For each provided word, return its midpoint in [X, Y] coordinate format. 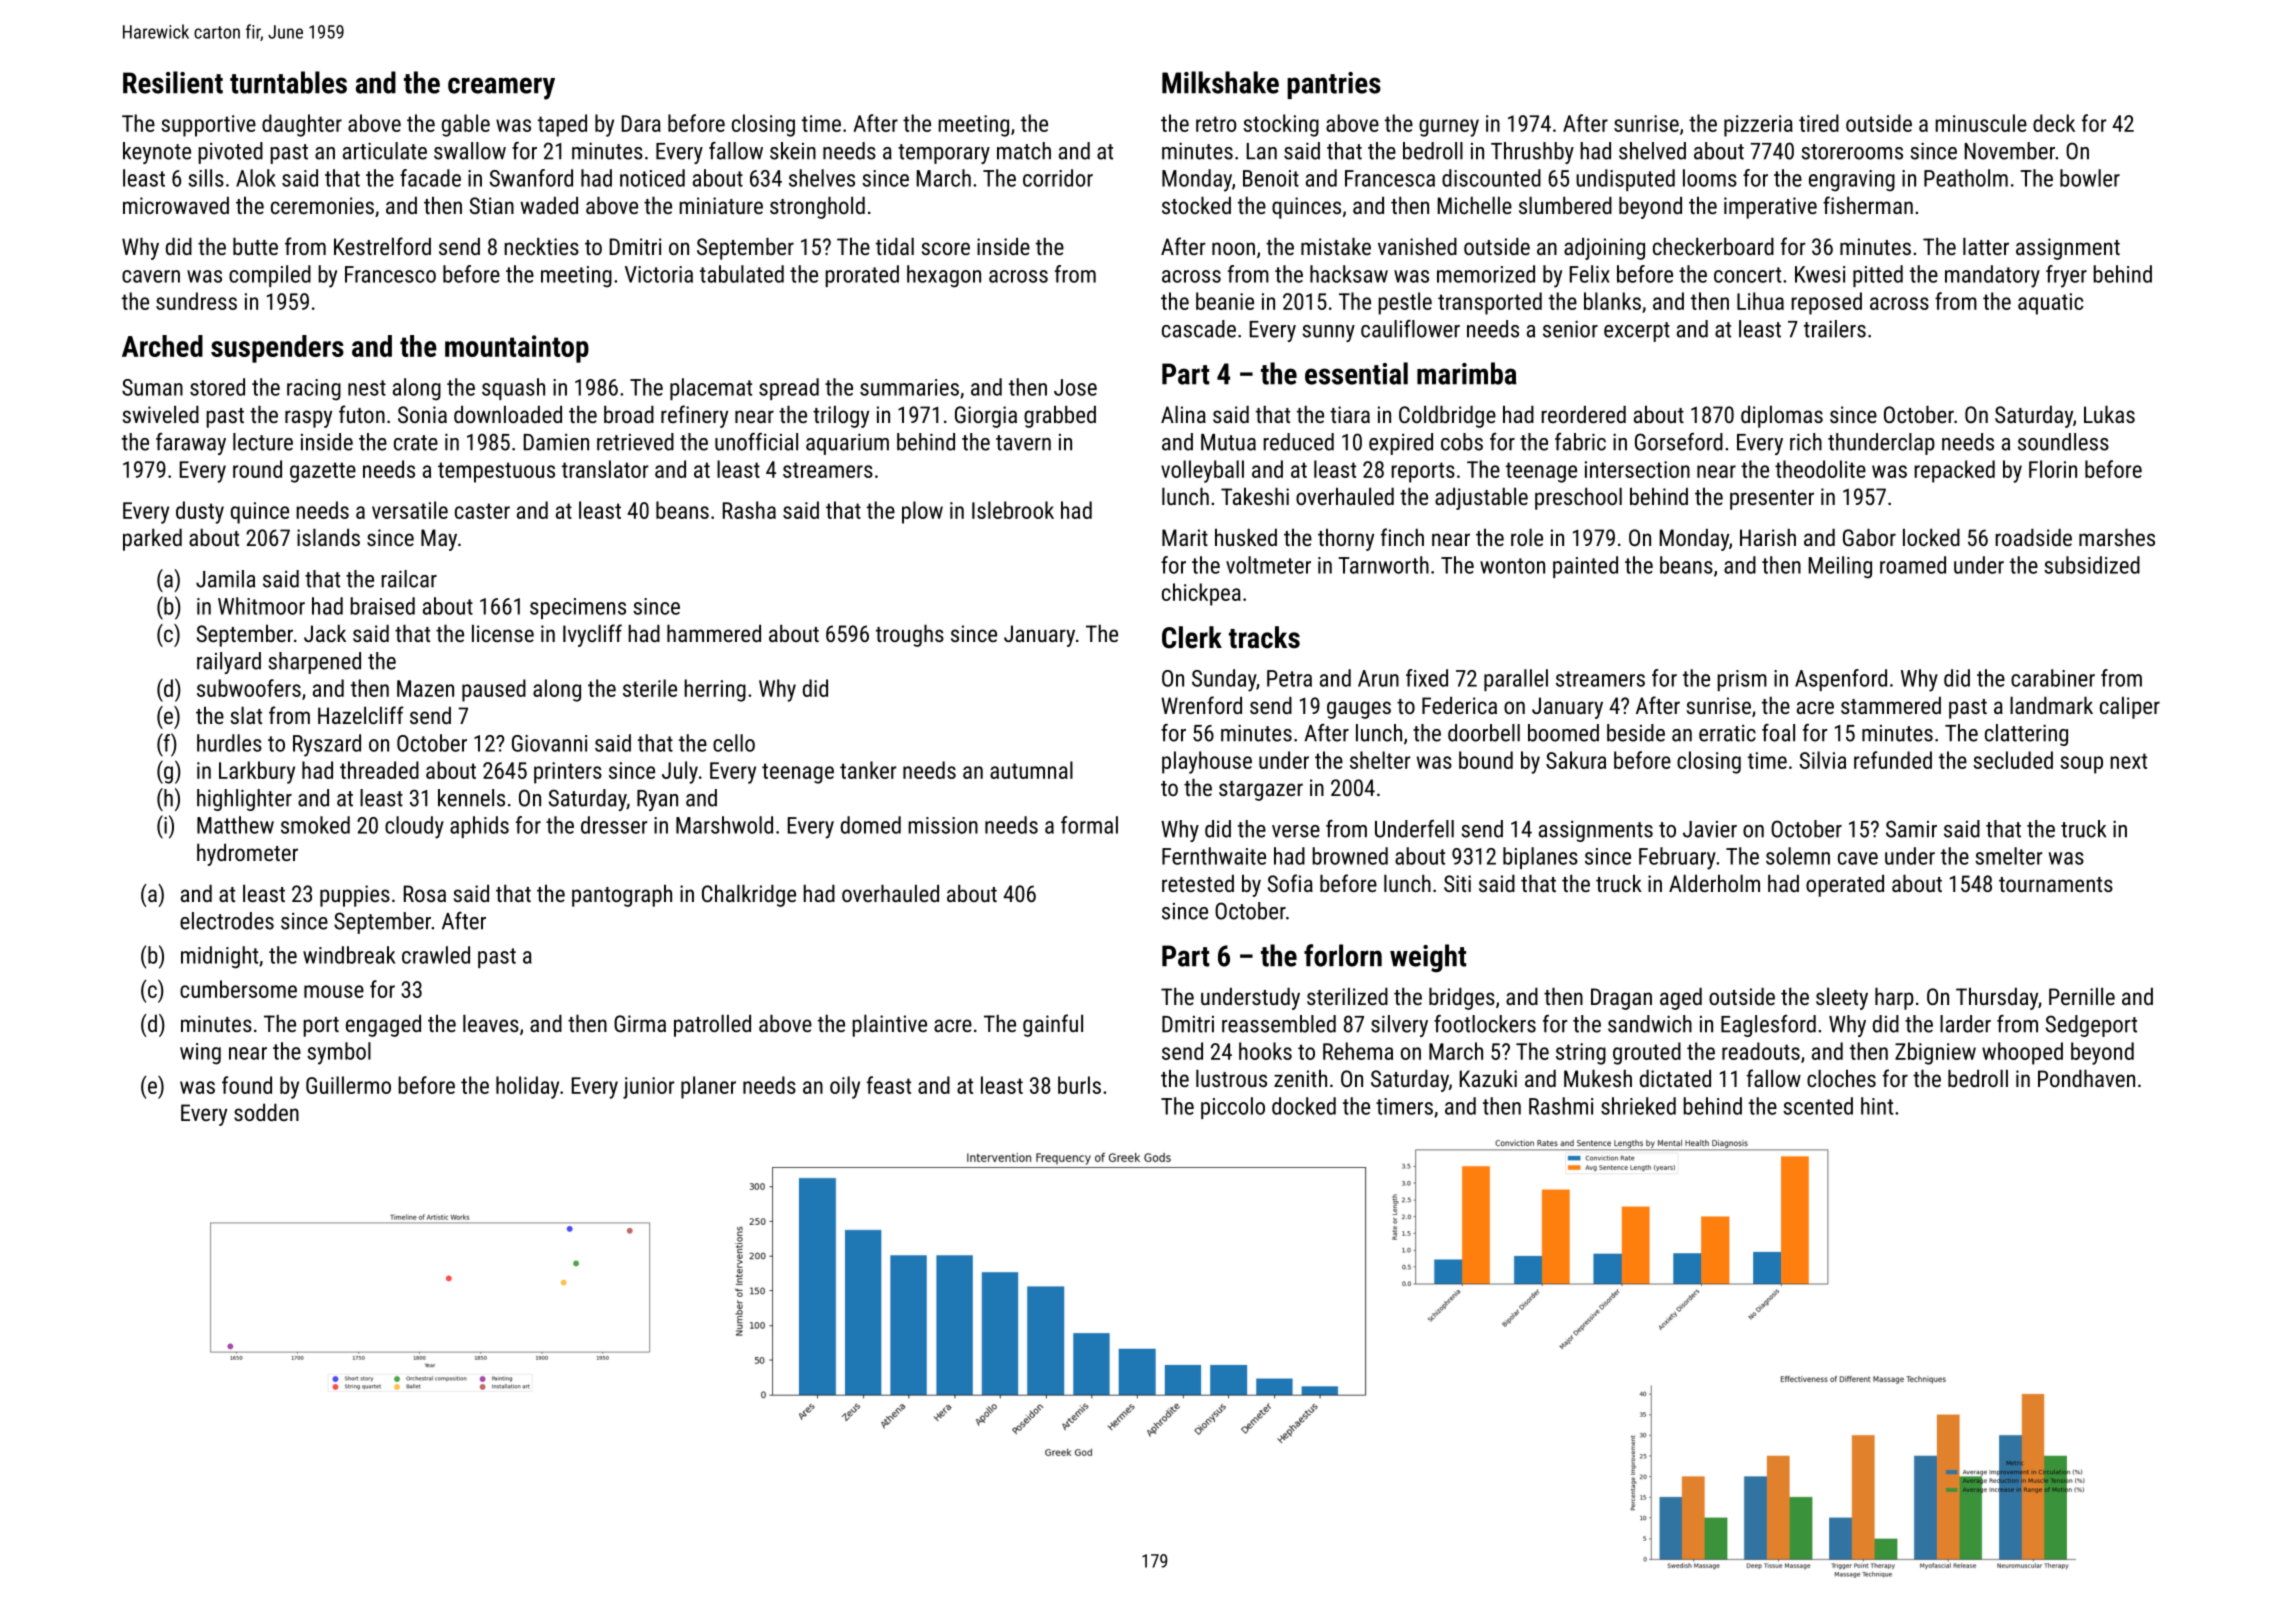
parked [152, 539]
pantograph [622, 895]
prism [1742, 680]
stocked [1196, 205]
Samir [1911, 829]
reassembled [1279, 1024]
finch [1402, 537]
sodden [266, 1112]
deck [2054, 123]
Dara [641, 123]
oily [845, 1087]
